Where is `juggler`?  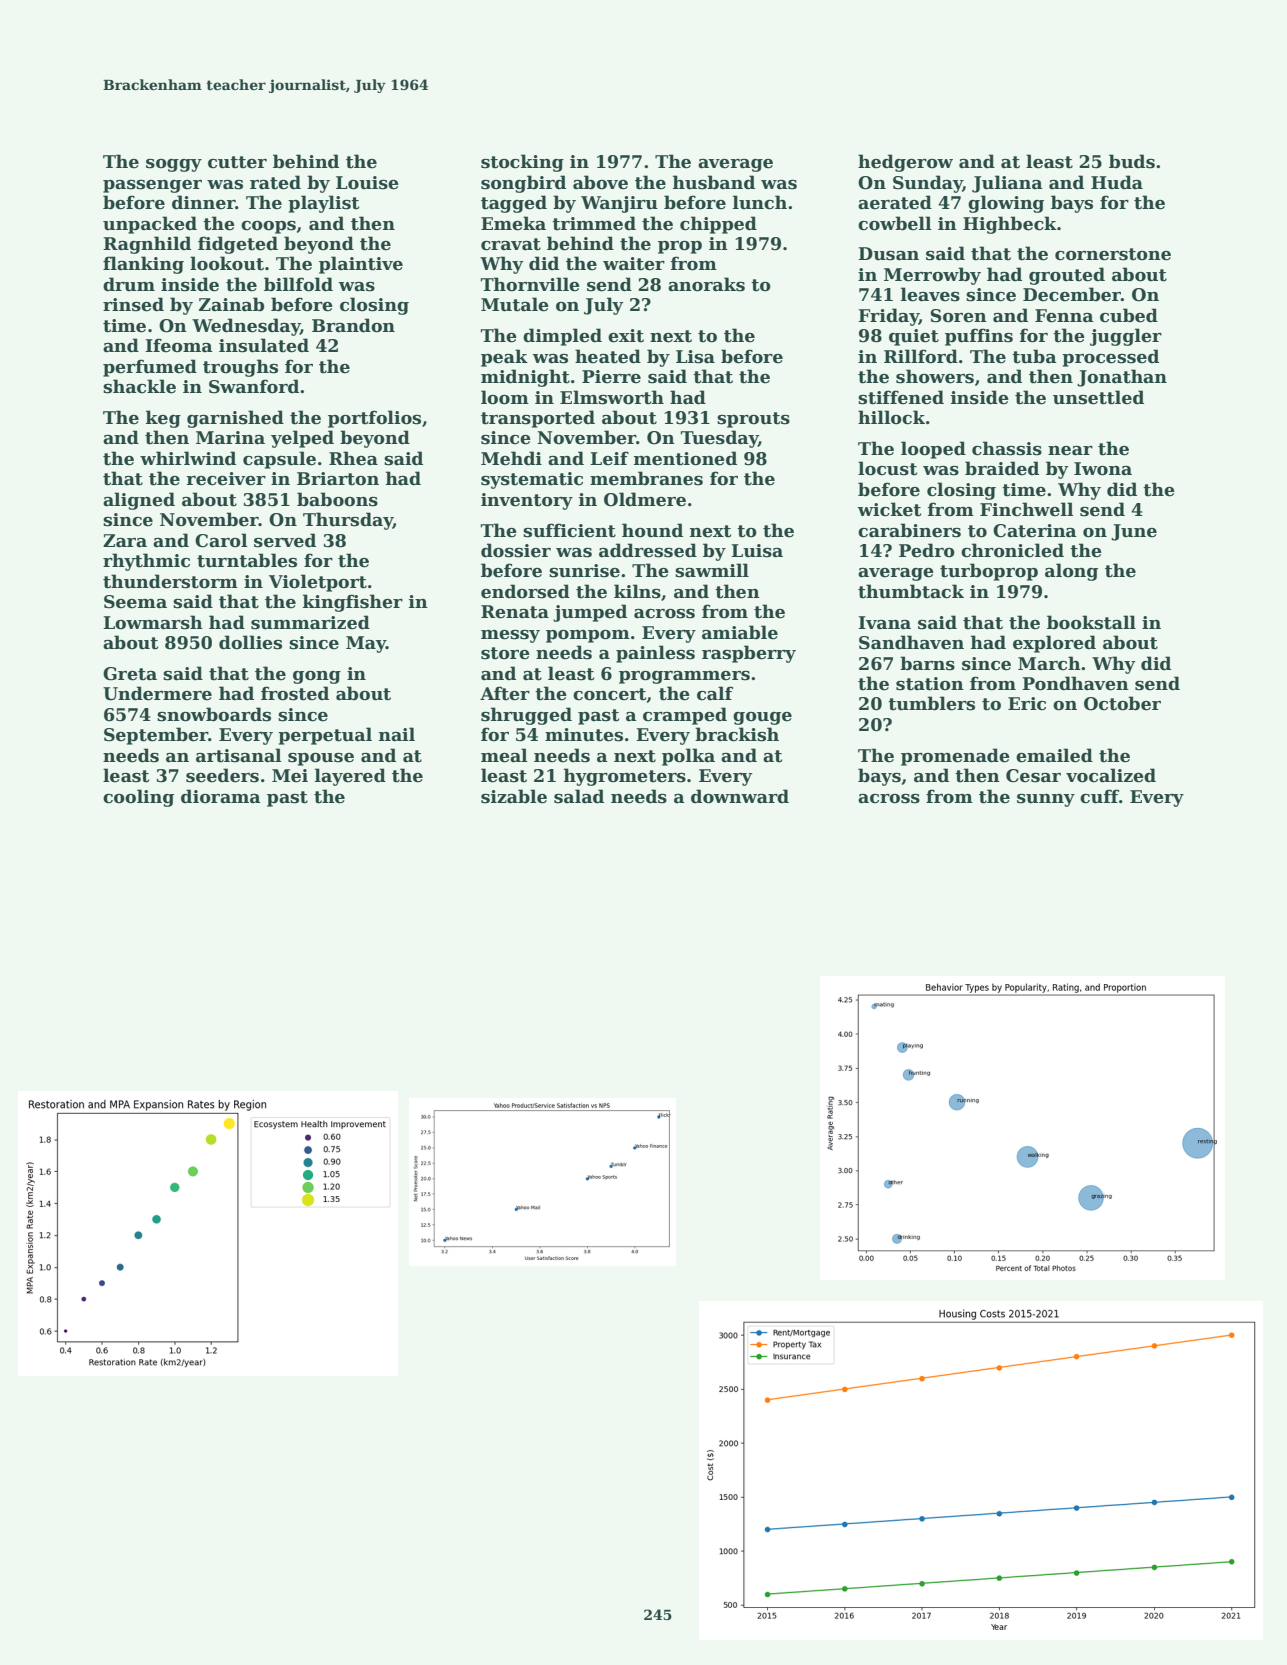 juggler is located at coordinates (1126, 337).
